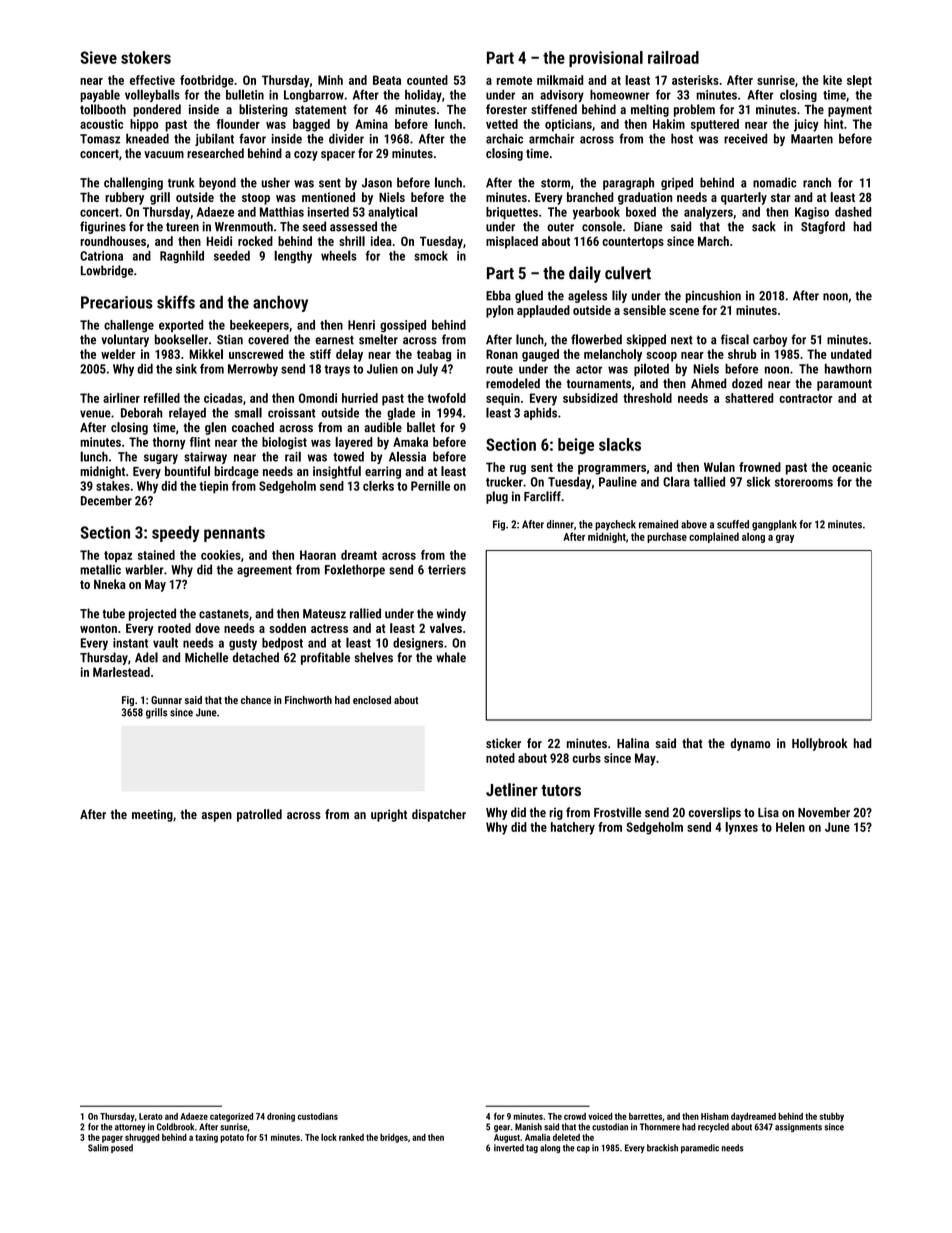 This screenshot has height=1233, width=952. I want to click on tallied, so click(709, 481).
